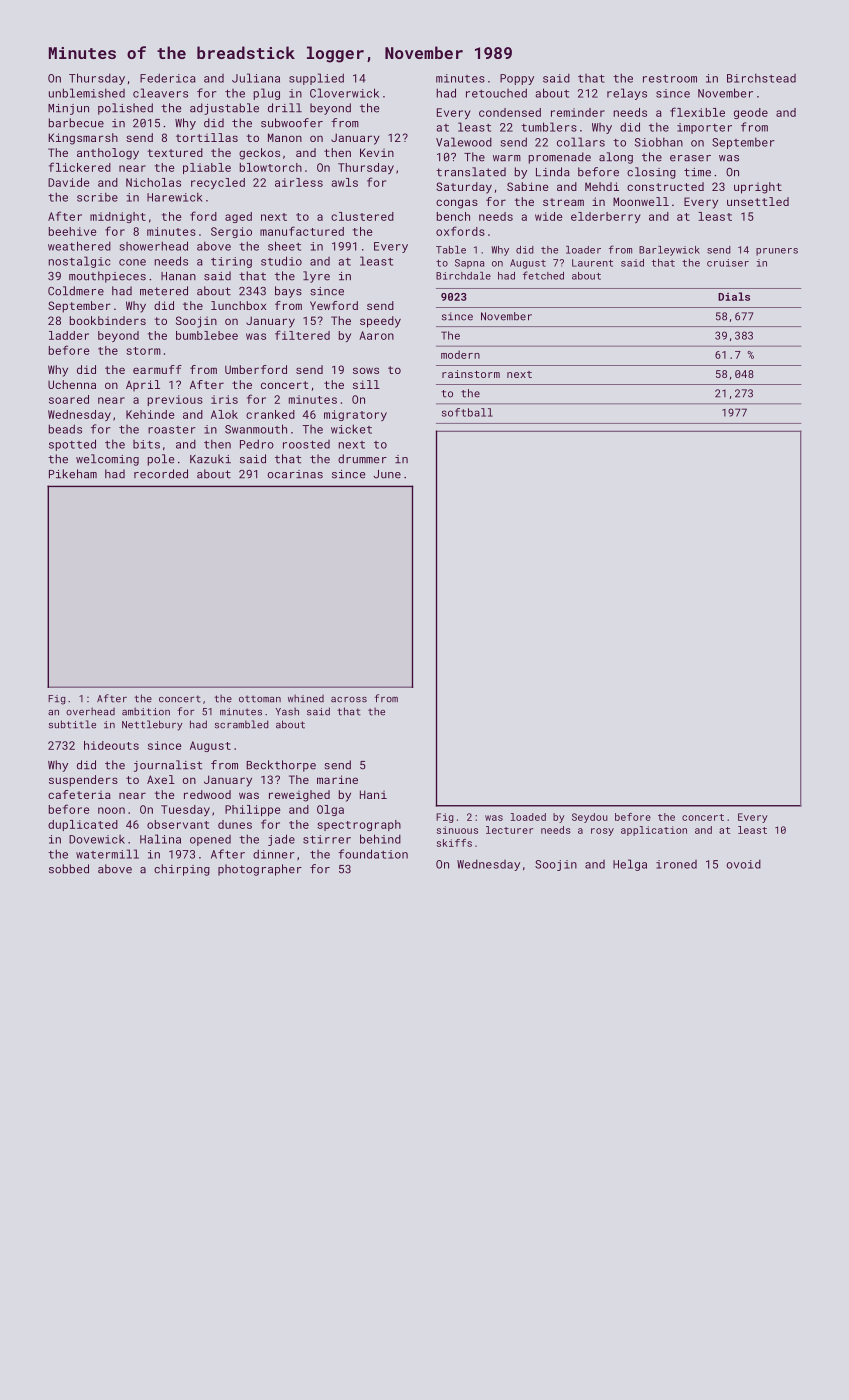 The height and width of the image is (1400, 849). What do you see at coordinates (467, 412) in the image?
I see `softball` at bounding box center [467, 412].
